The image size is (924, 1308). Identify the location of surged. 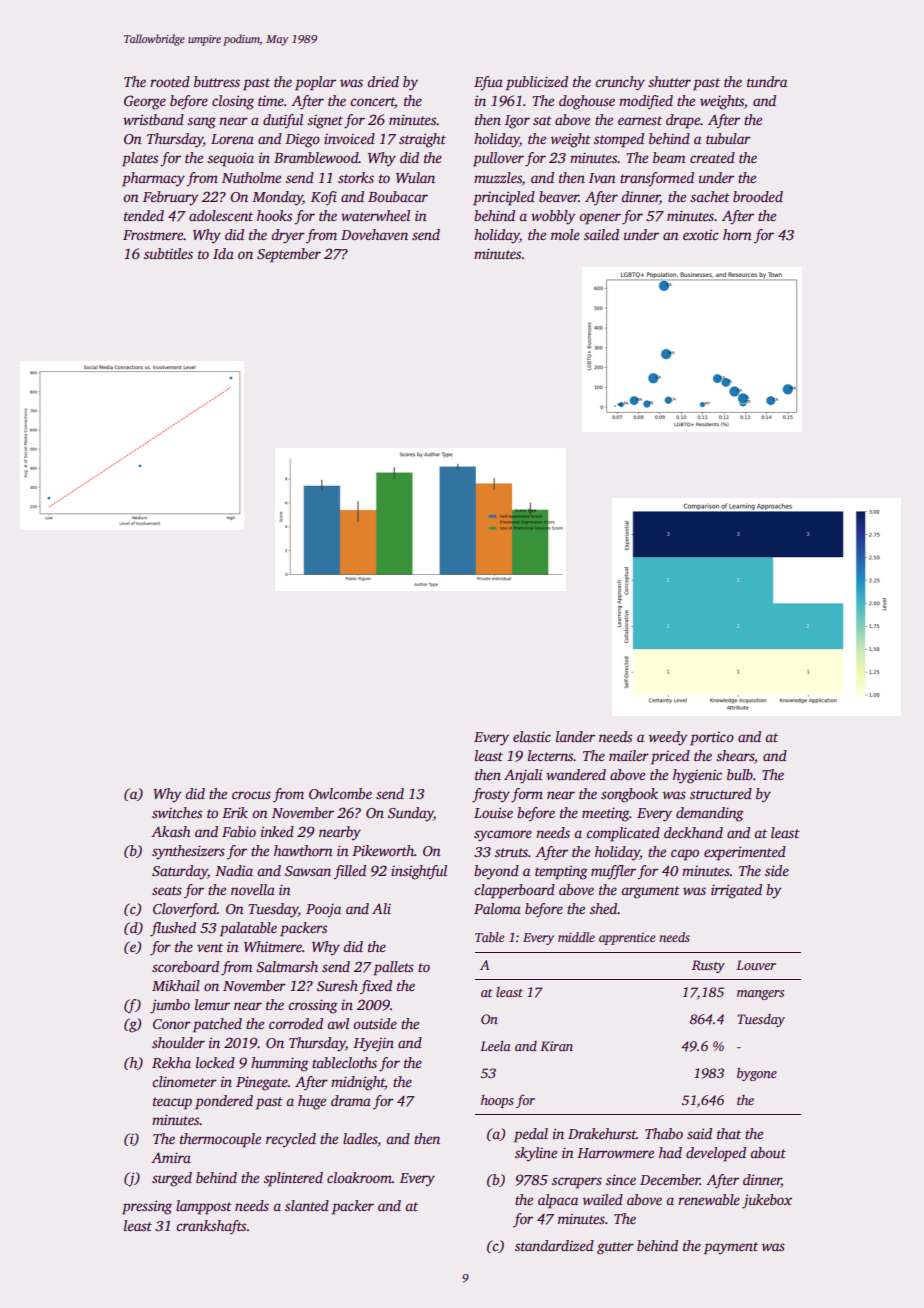
(172, 1179).
